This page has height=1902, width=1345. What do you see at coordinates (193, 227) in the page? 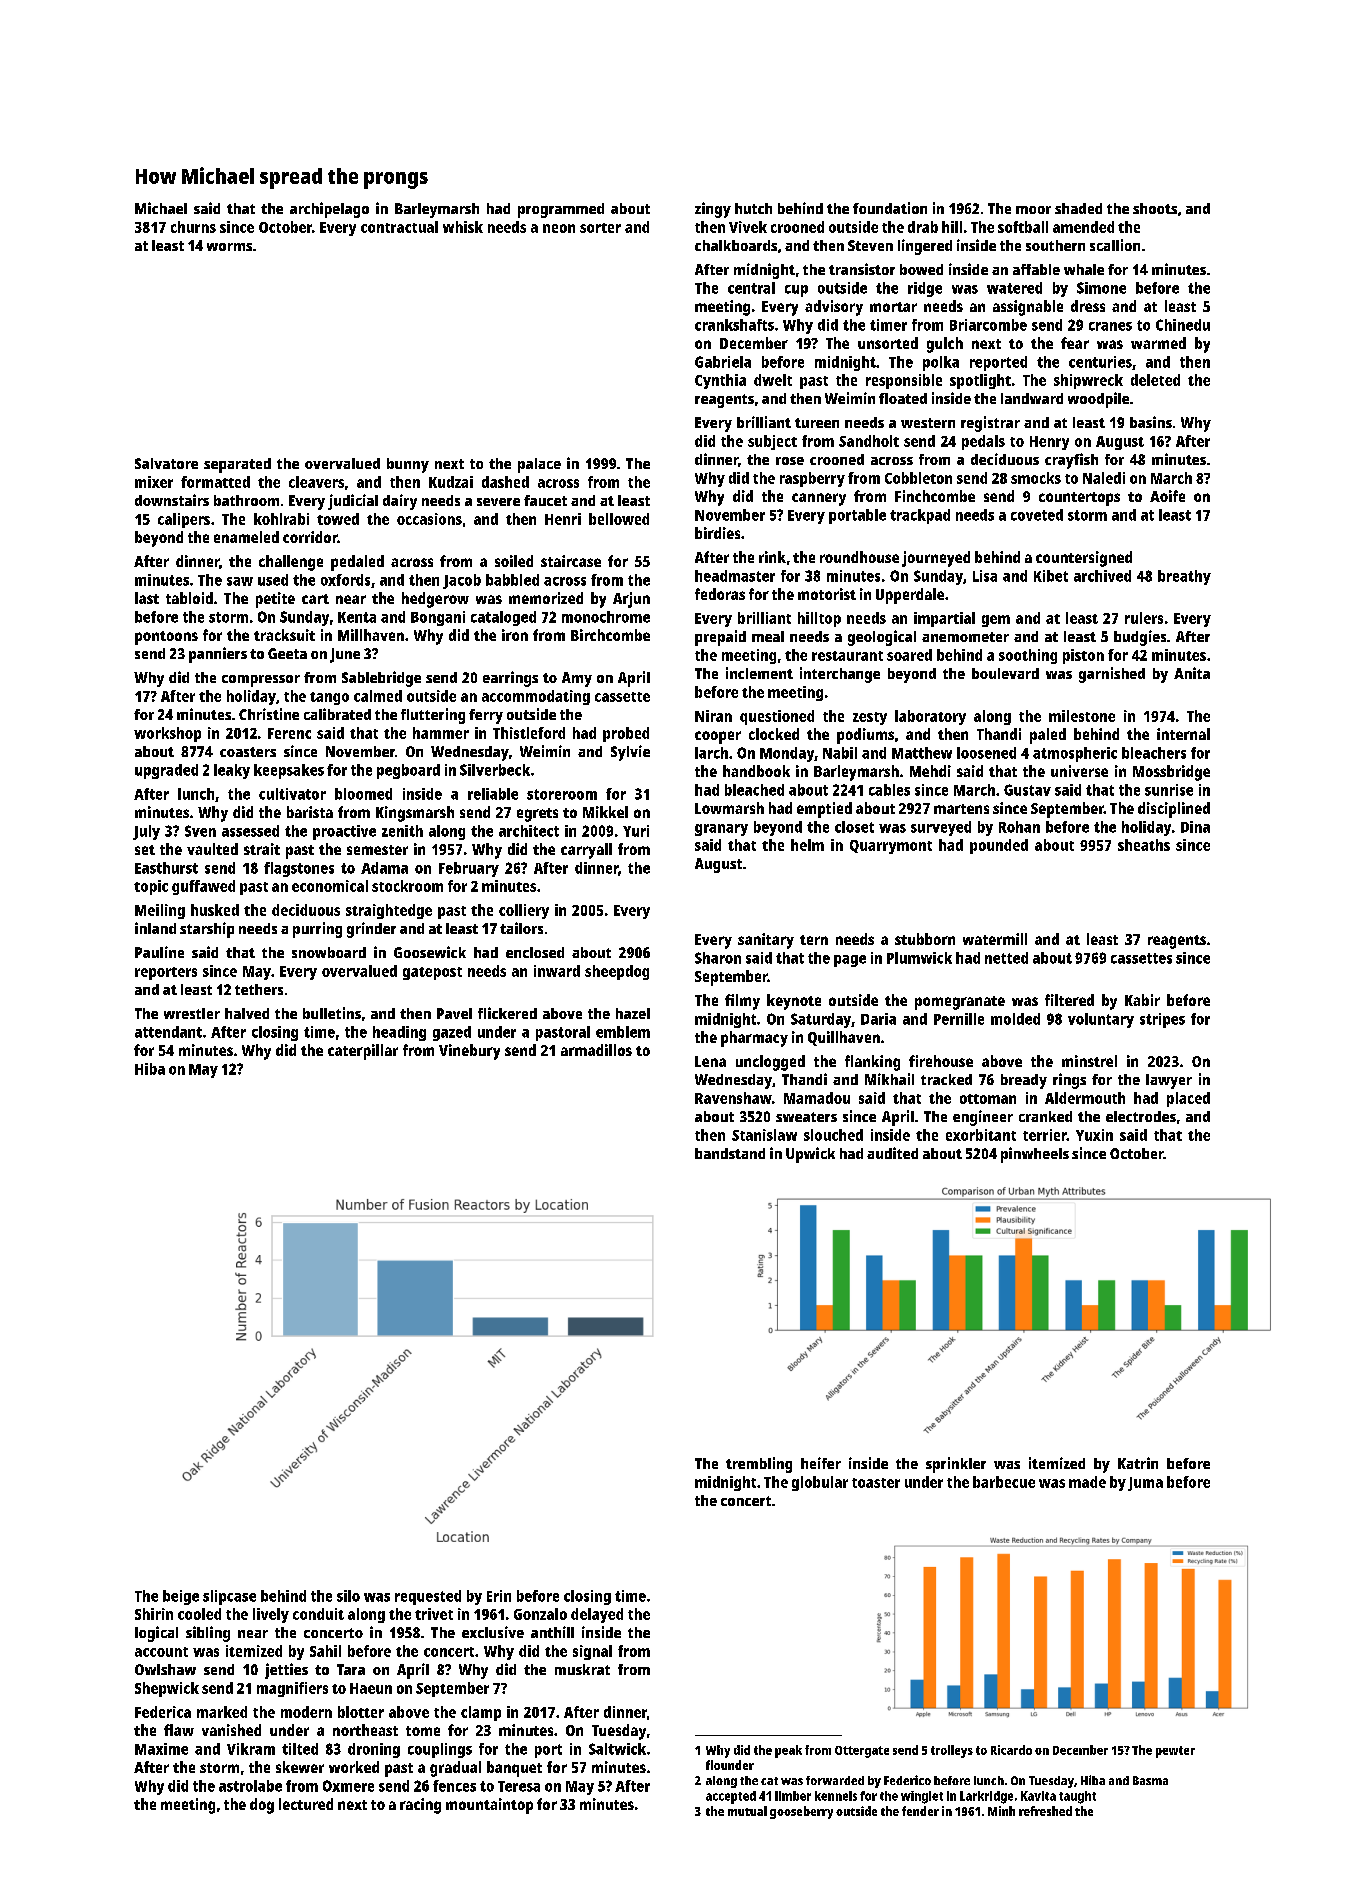
I see `churns` at bounding box center [193, 227].
